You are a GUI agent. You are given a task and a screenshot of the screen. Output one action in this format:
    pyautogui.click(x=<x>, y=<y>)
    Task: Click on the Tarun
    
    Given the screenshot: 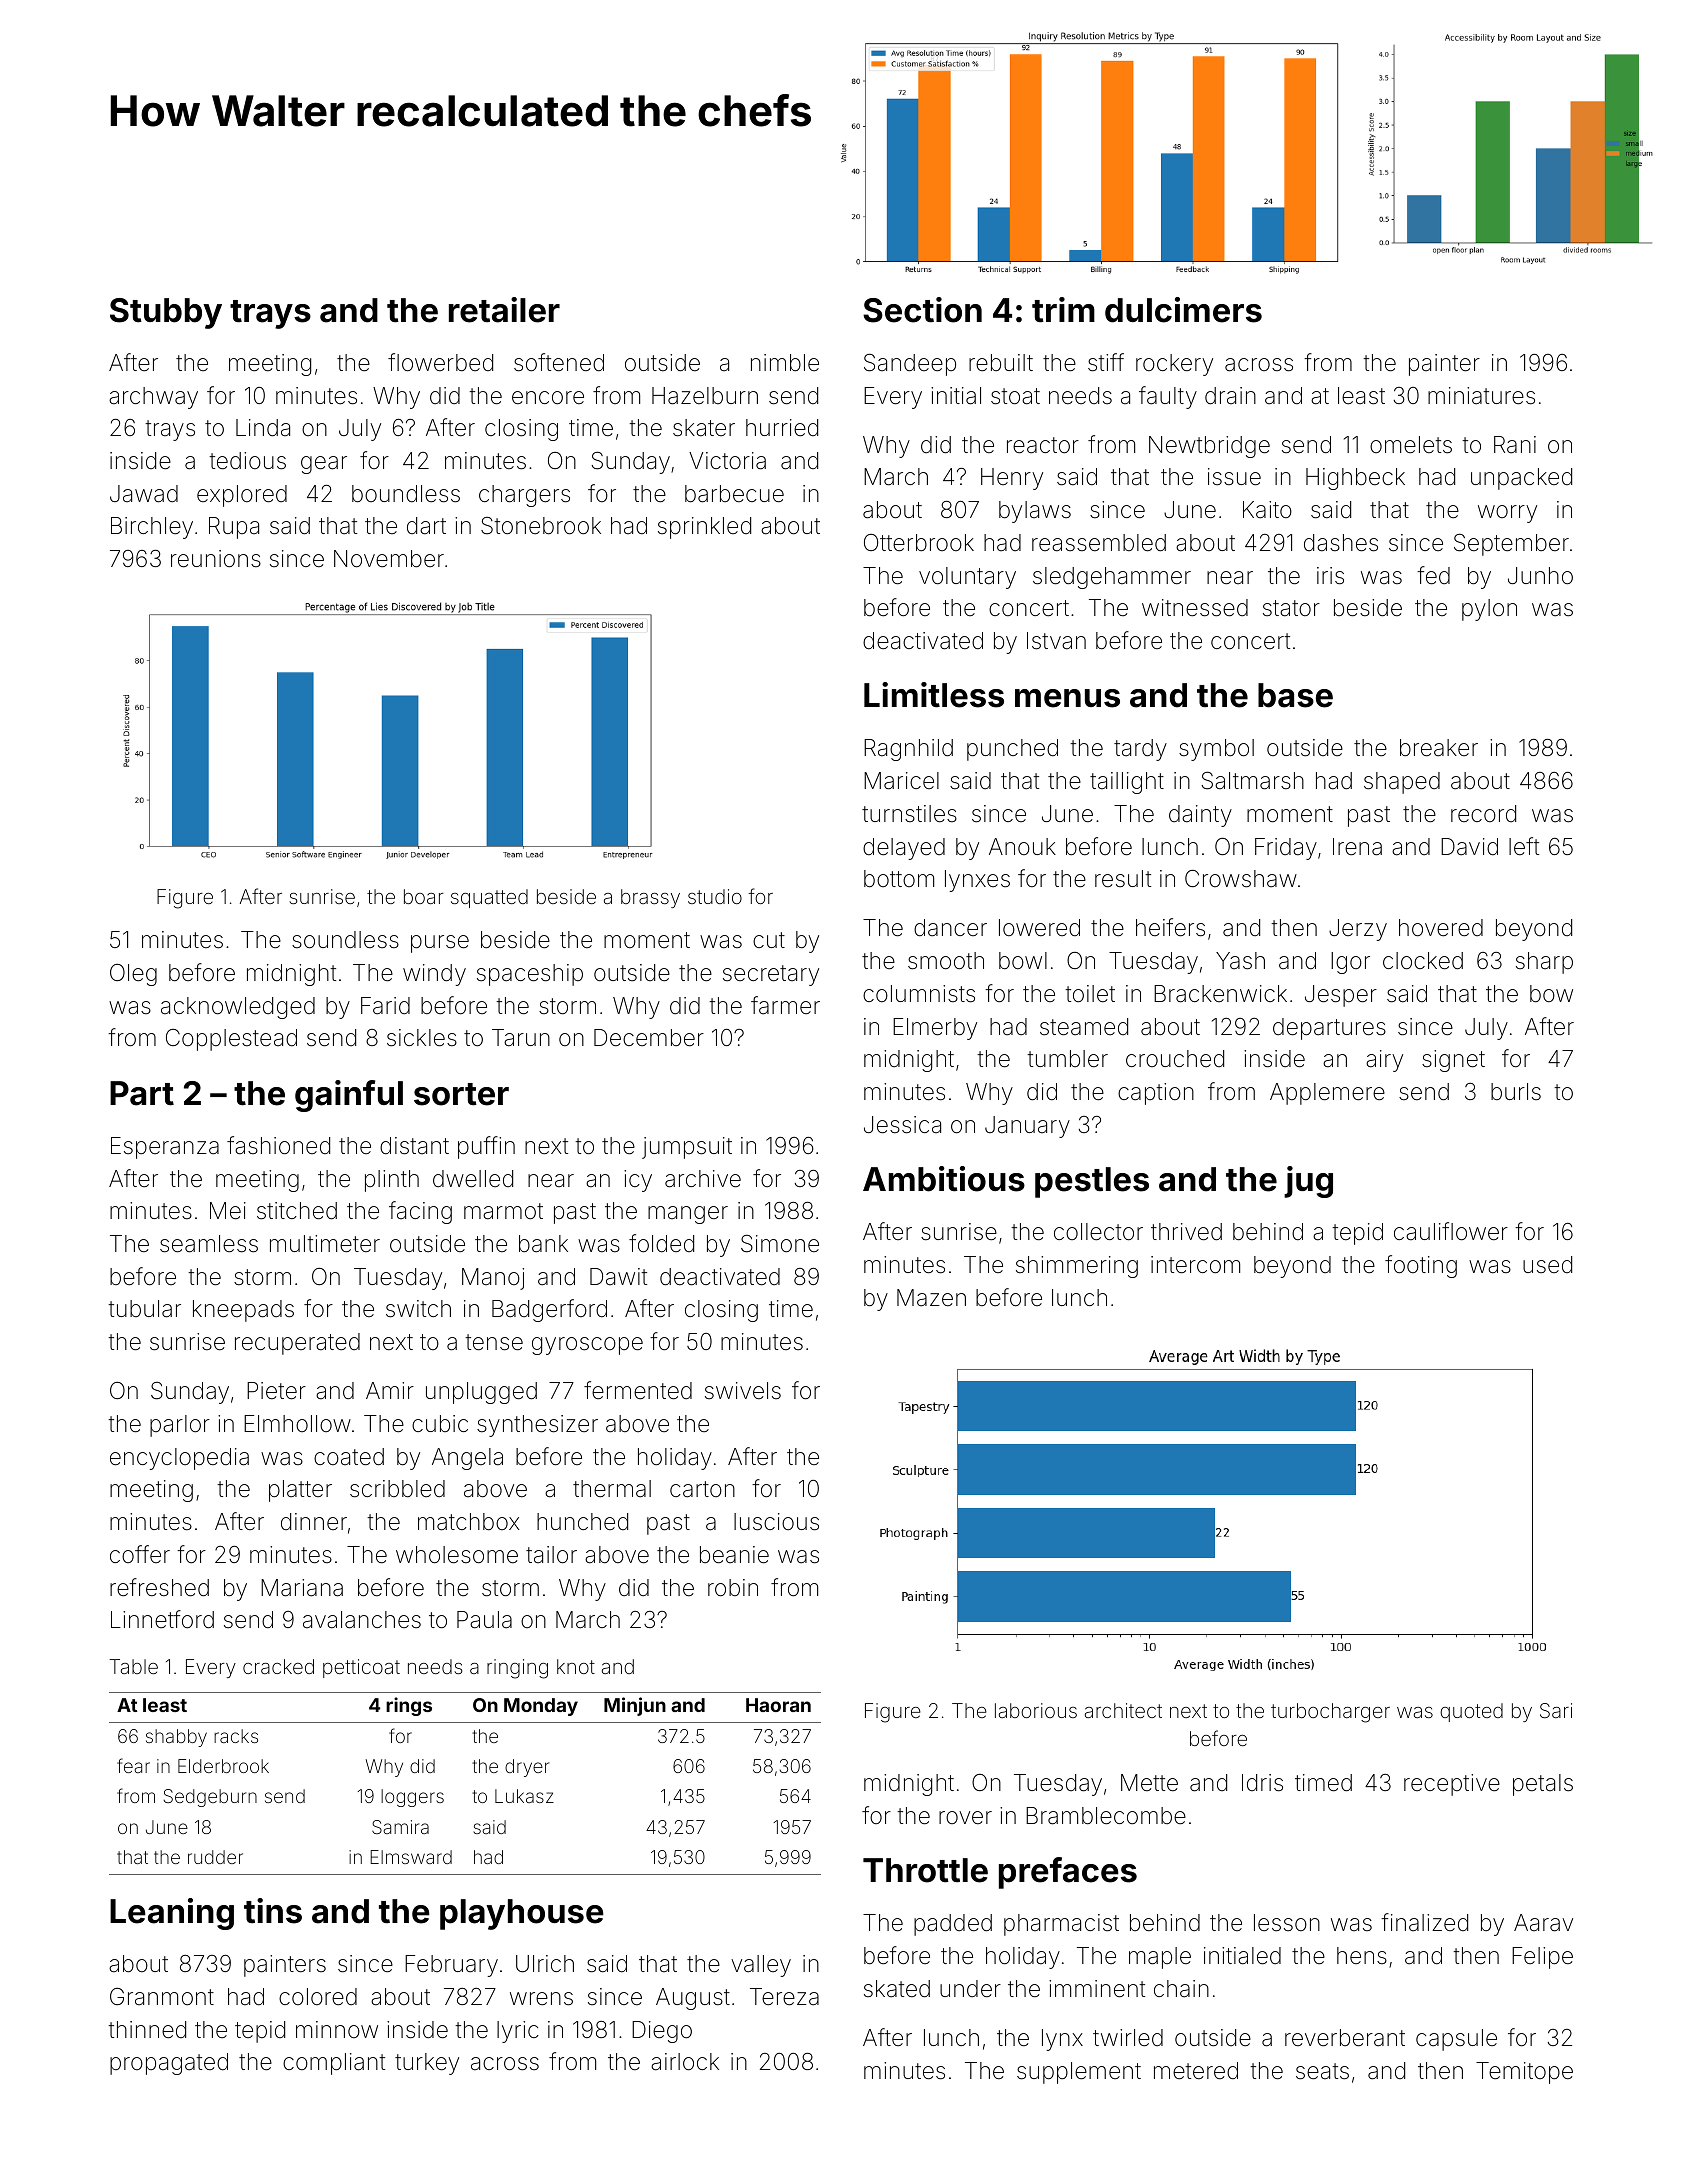 What is the action you would take?
    pyautogui.click(x=521, y=1038)
